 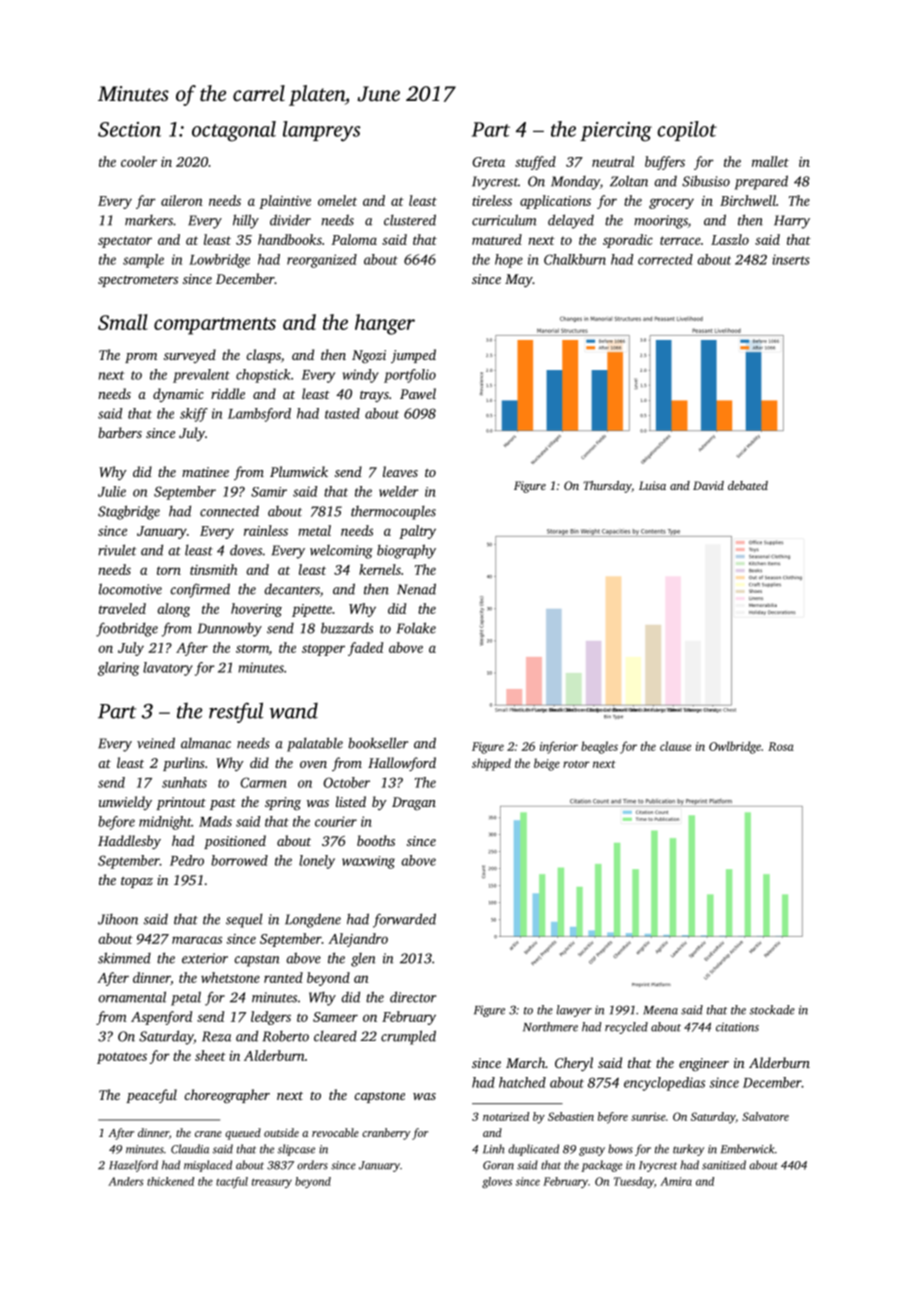 What do you see at coordinates (322, 131) in the document?
I see `lampreys` at bounding box center [322, 131].
